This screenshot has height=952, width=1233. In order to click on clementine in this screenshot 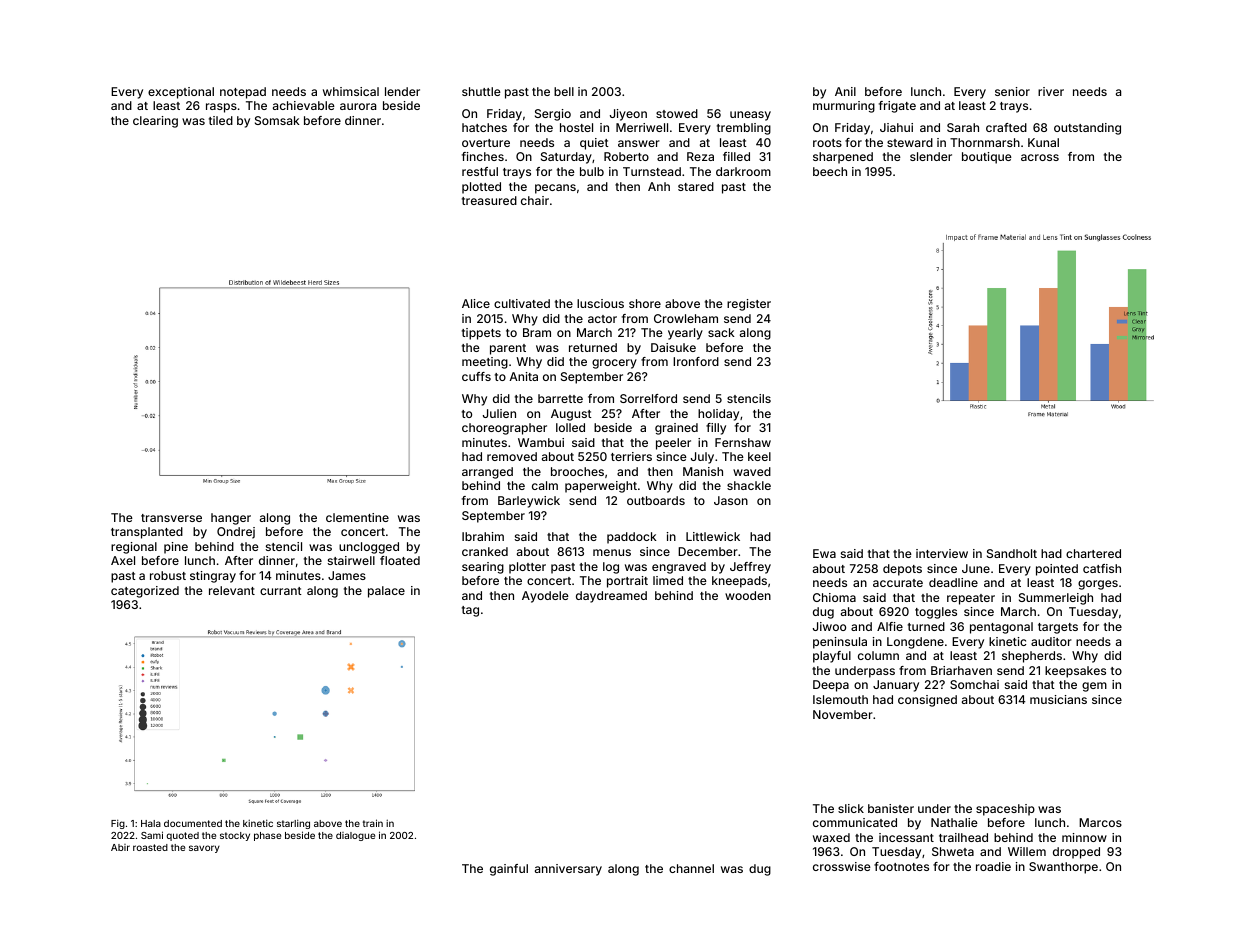, I will do `click(357, 517)`.
